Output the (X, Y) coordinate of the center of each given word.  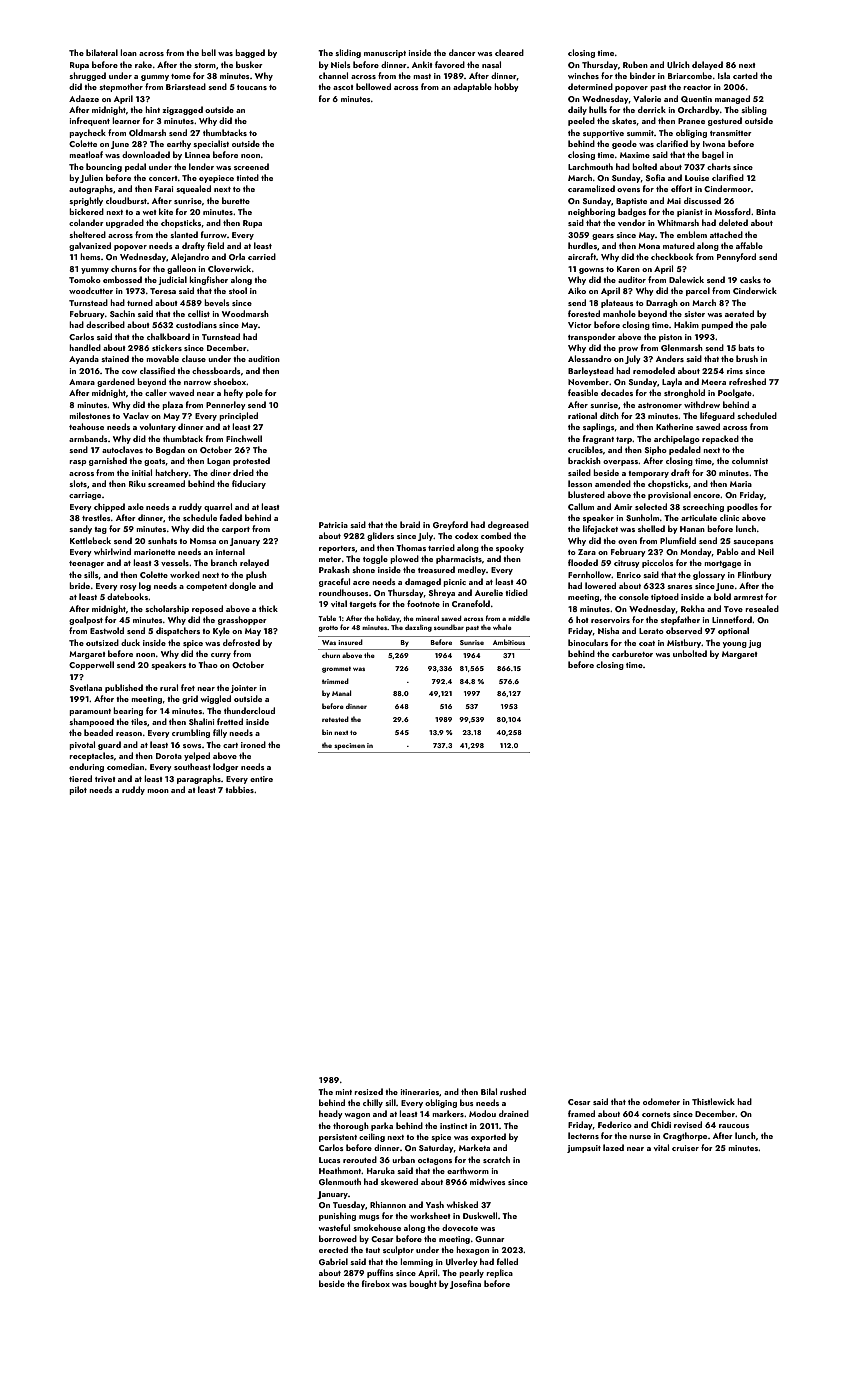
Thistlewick (713, 1101)
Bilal (489, 1091)
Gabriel (333, 1261)
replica (499, 1273)
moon (158, 791)
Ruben (635, 64)
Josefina (465, 1284)
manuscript (385, 54)
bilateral (102, 52)
